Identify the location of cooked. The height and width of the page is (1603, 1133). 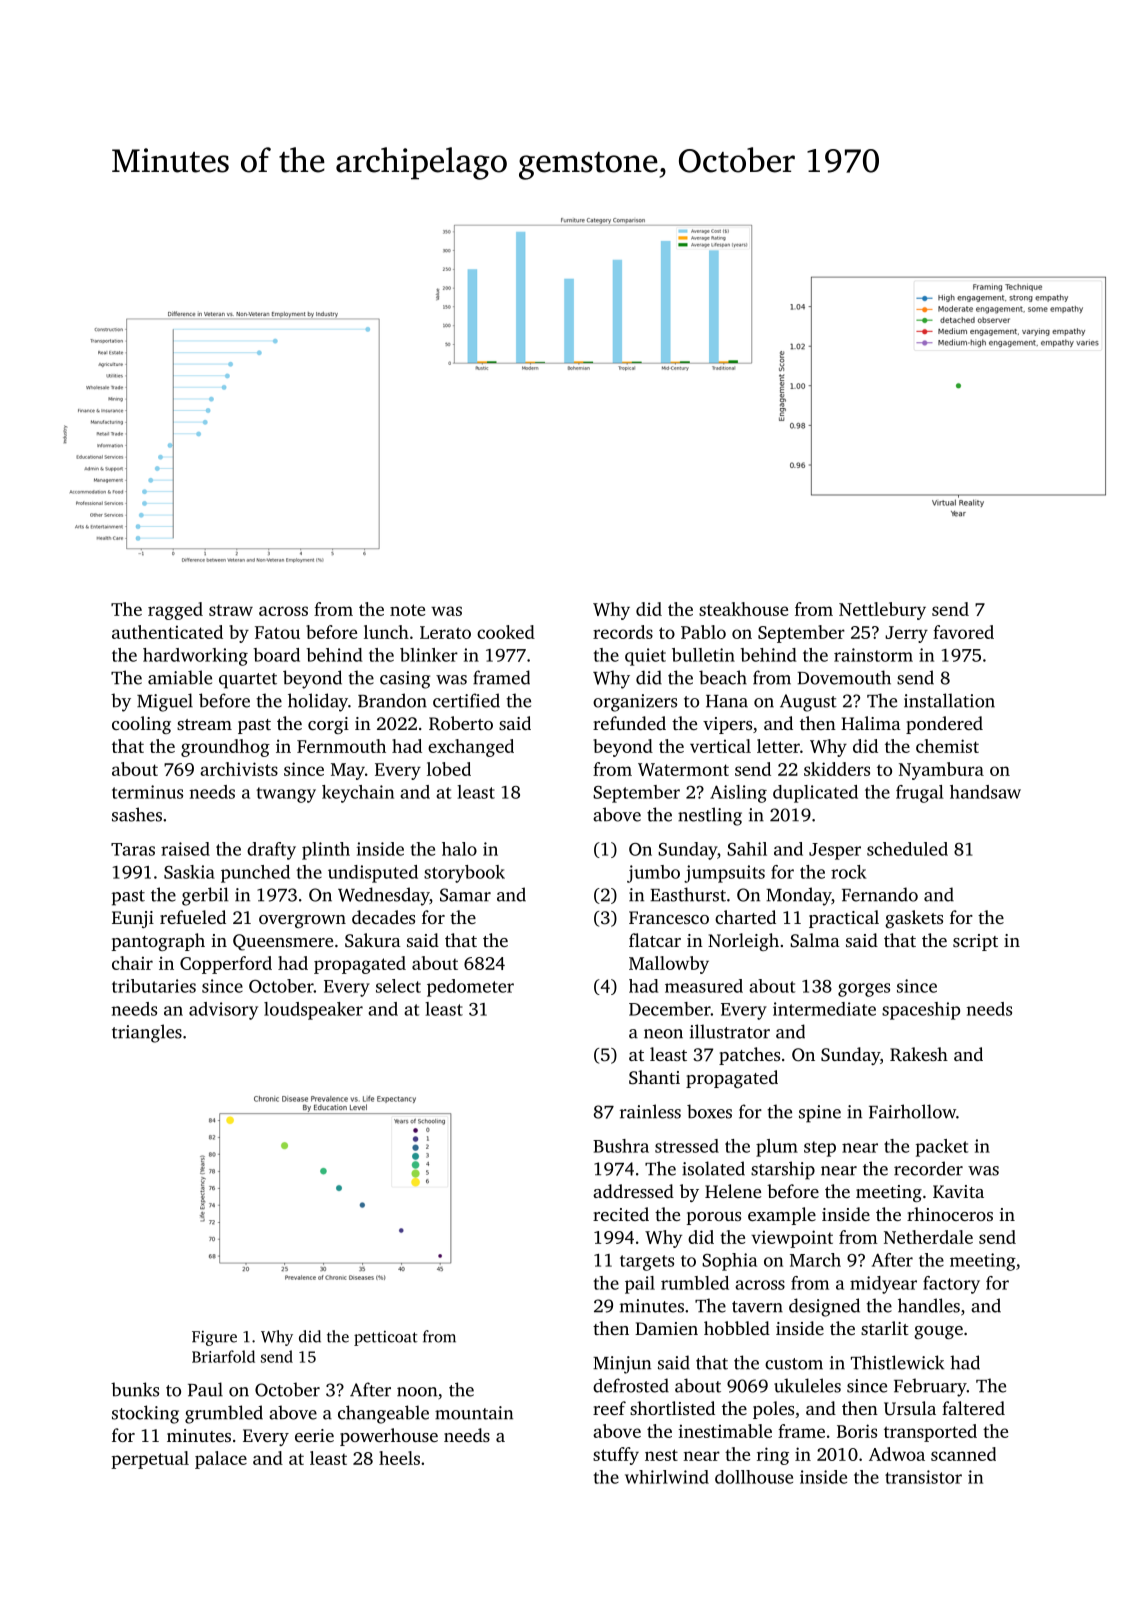
(506, 632).
